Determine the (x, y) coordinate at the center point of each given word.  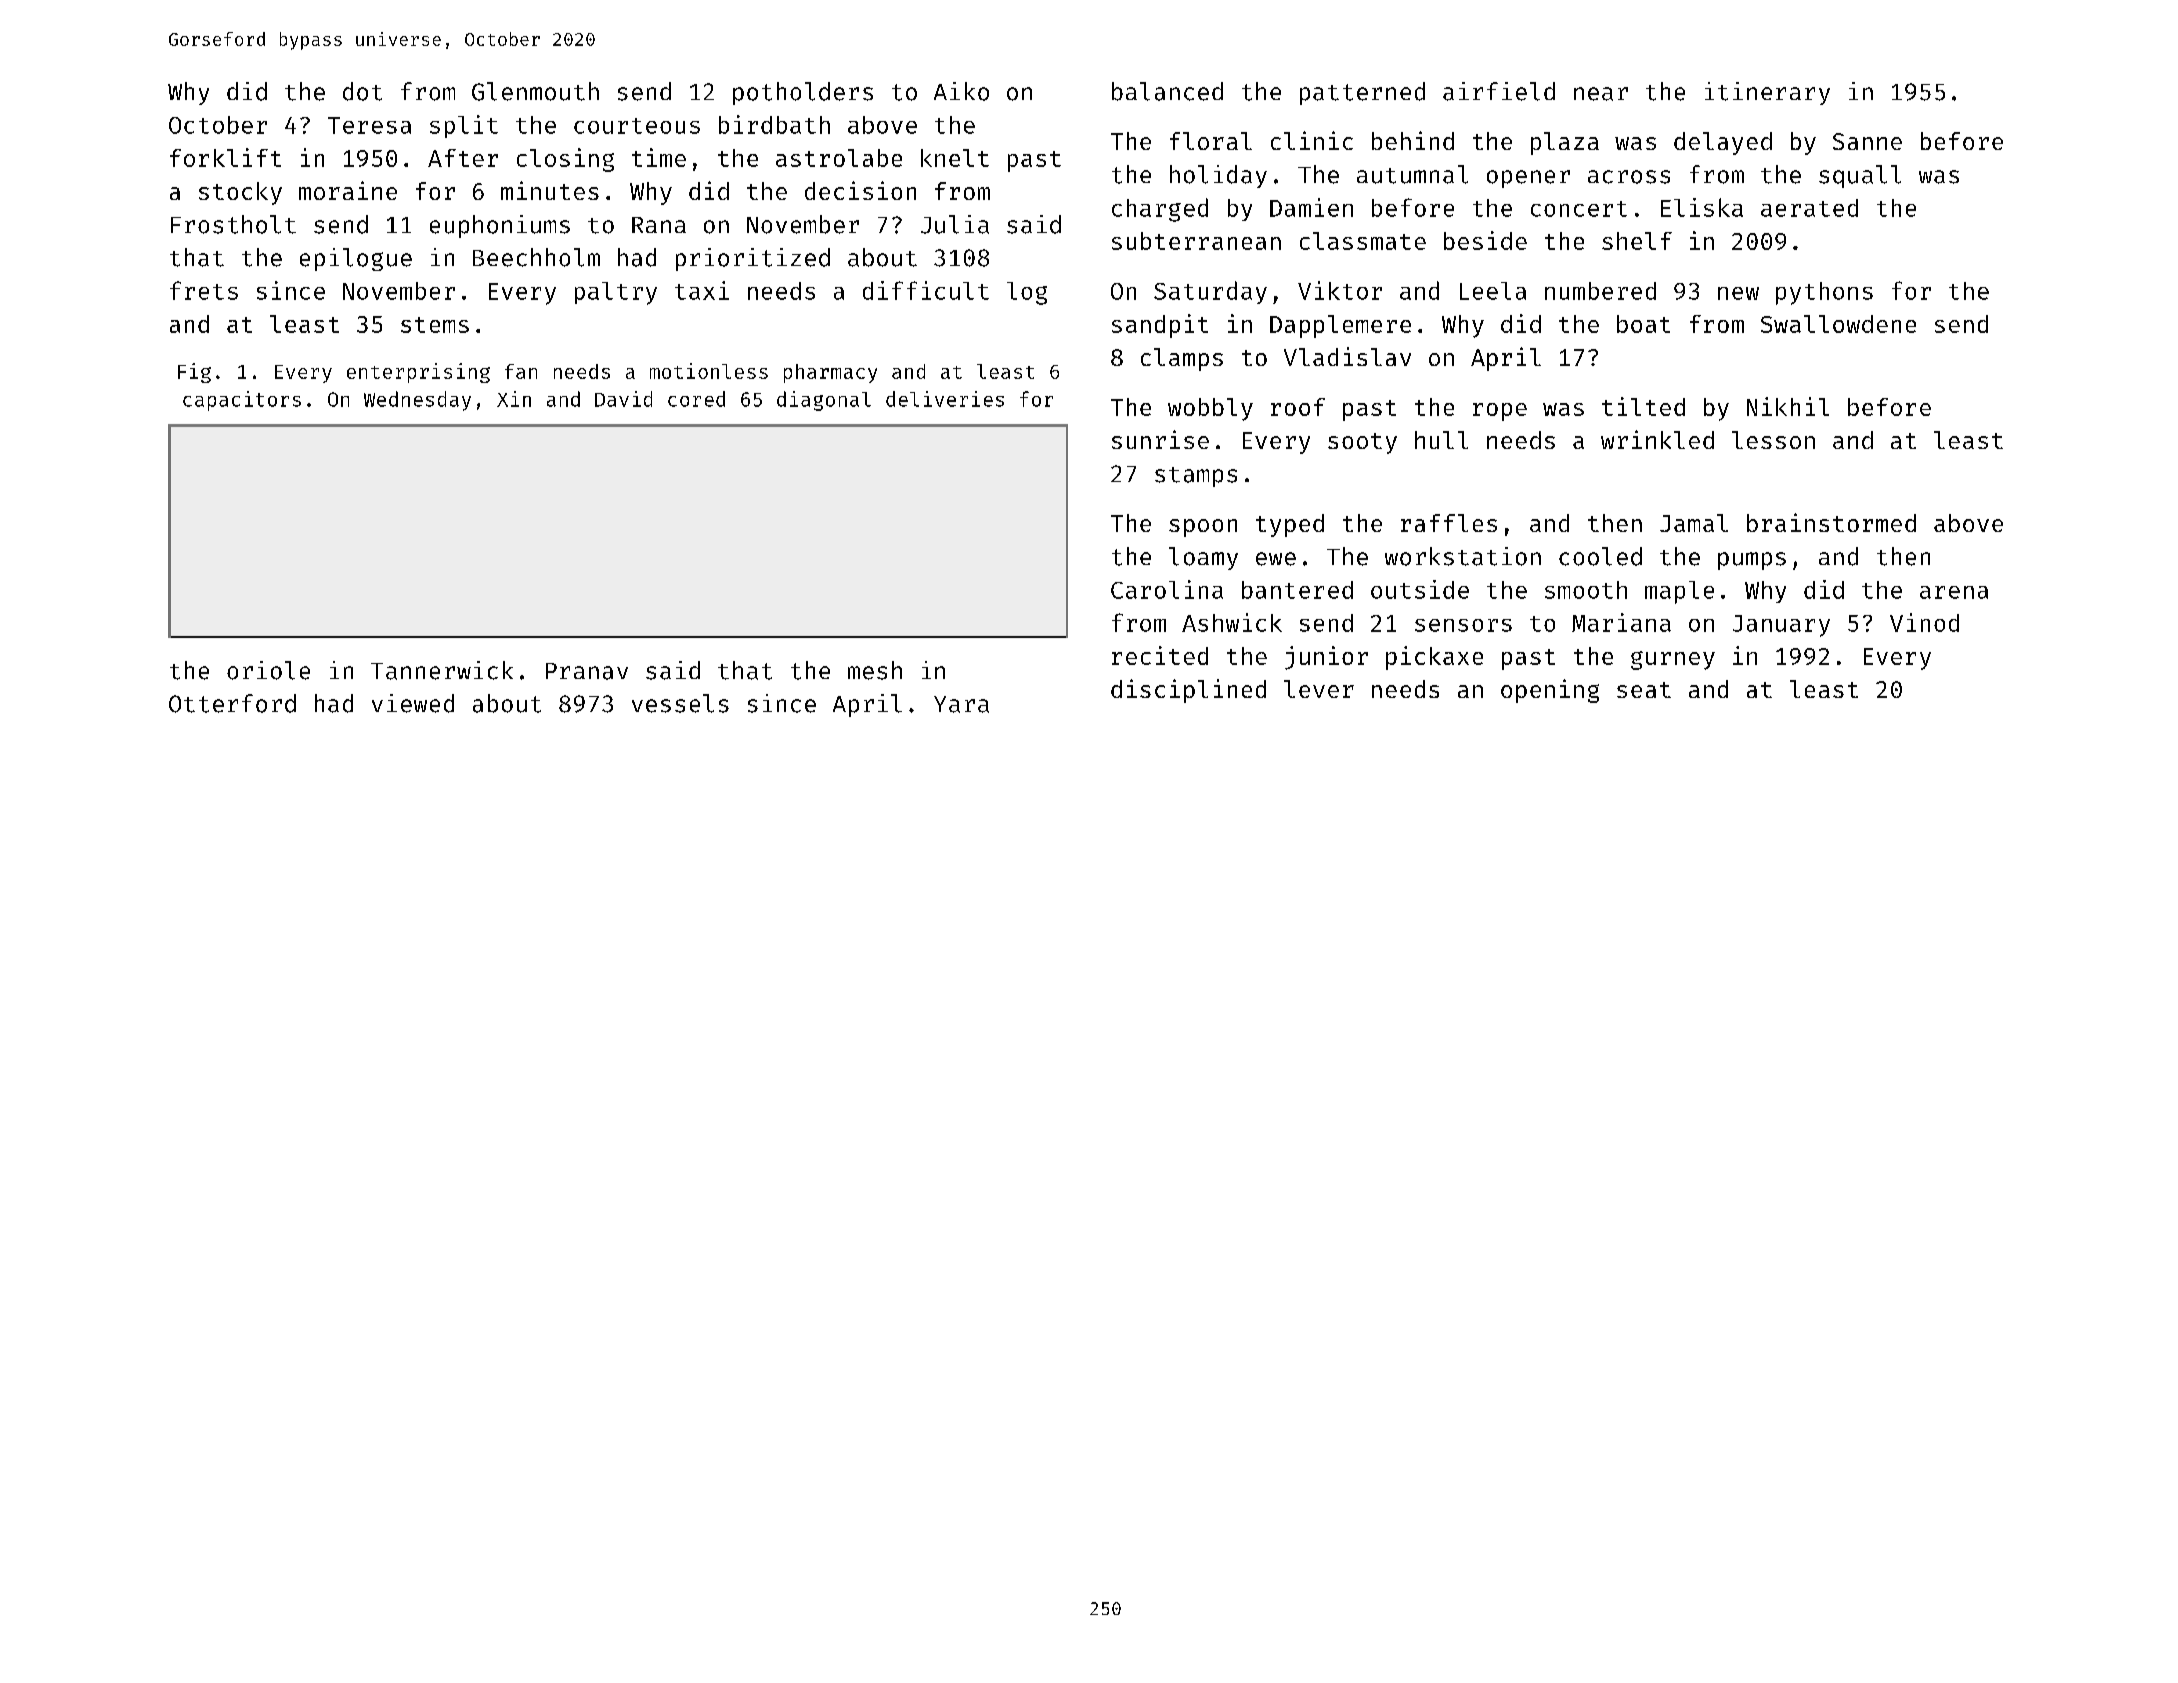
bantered (1297, 590)
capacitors (242, 401)
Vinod (1924, 622)
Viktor (1340, 290)
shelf (1637, 241)
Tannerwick (442, 670)
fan (521, 371)
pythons (1824, 293)
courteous (637, 126)
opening (1550, 691)
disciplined (1188, 691)
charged (1160, 210)
